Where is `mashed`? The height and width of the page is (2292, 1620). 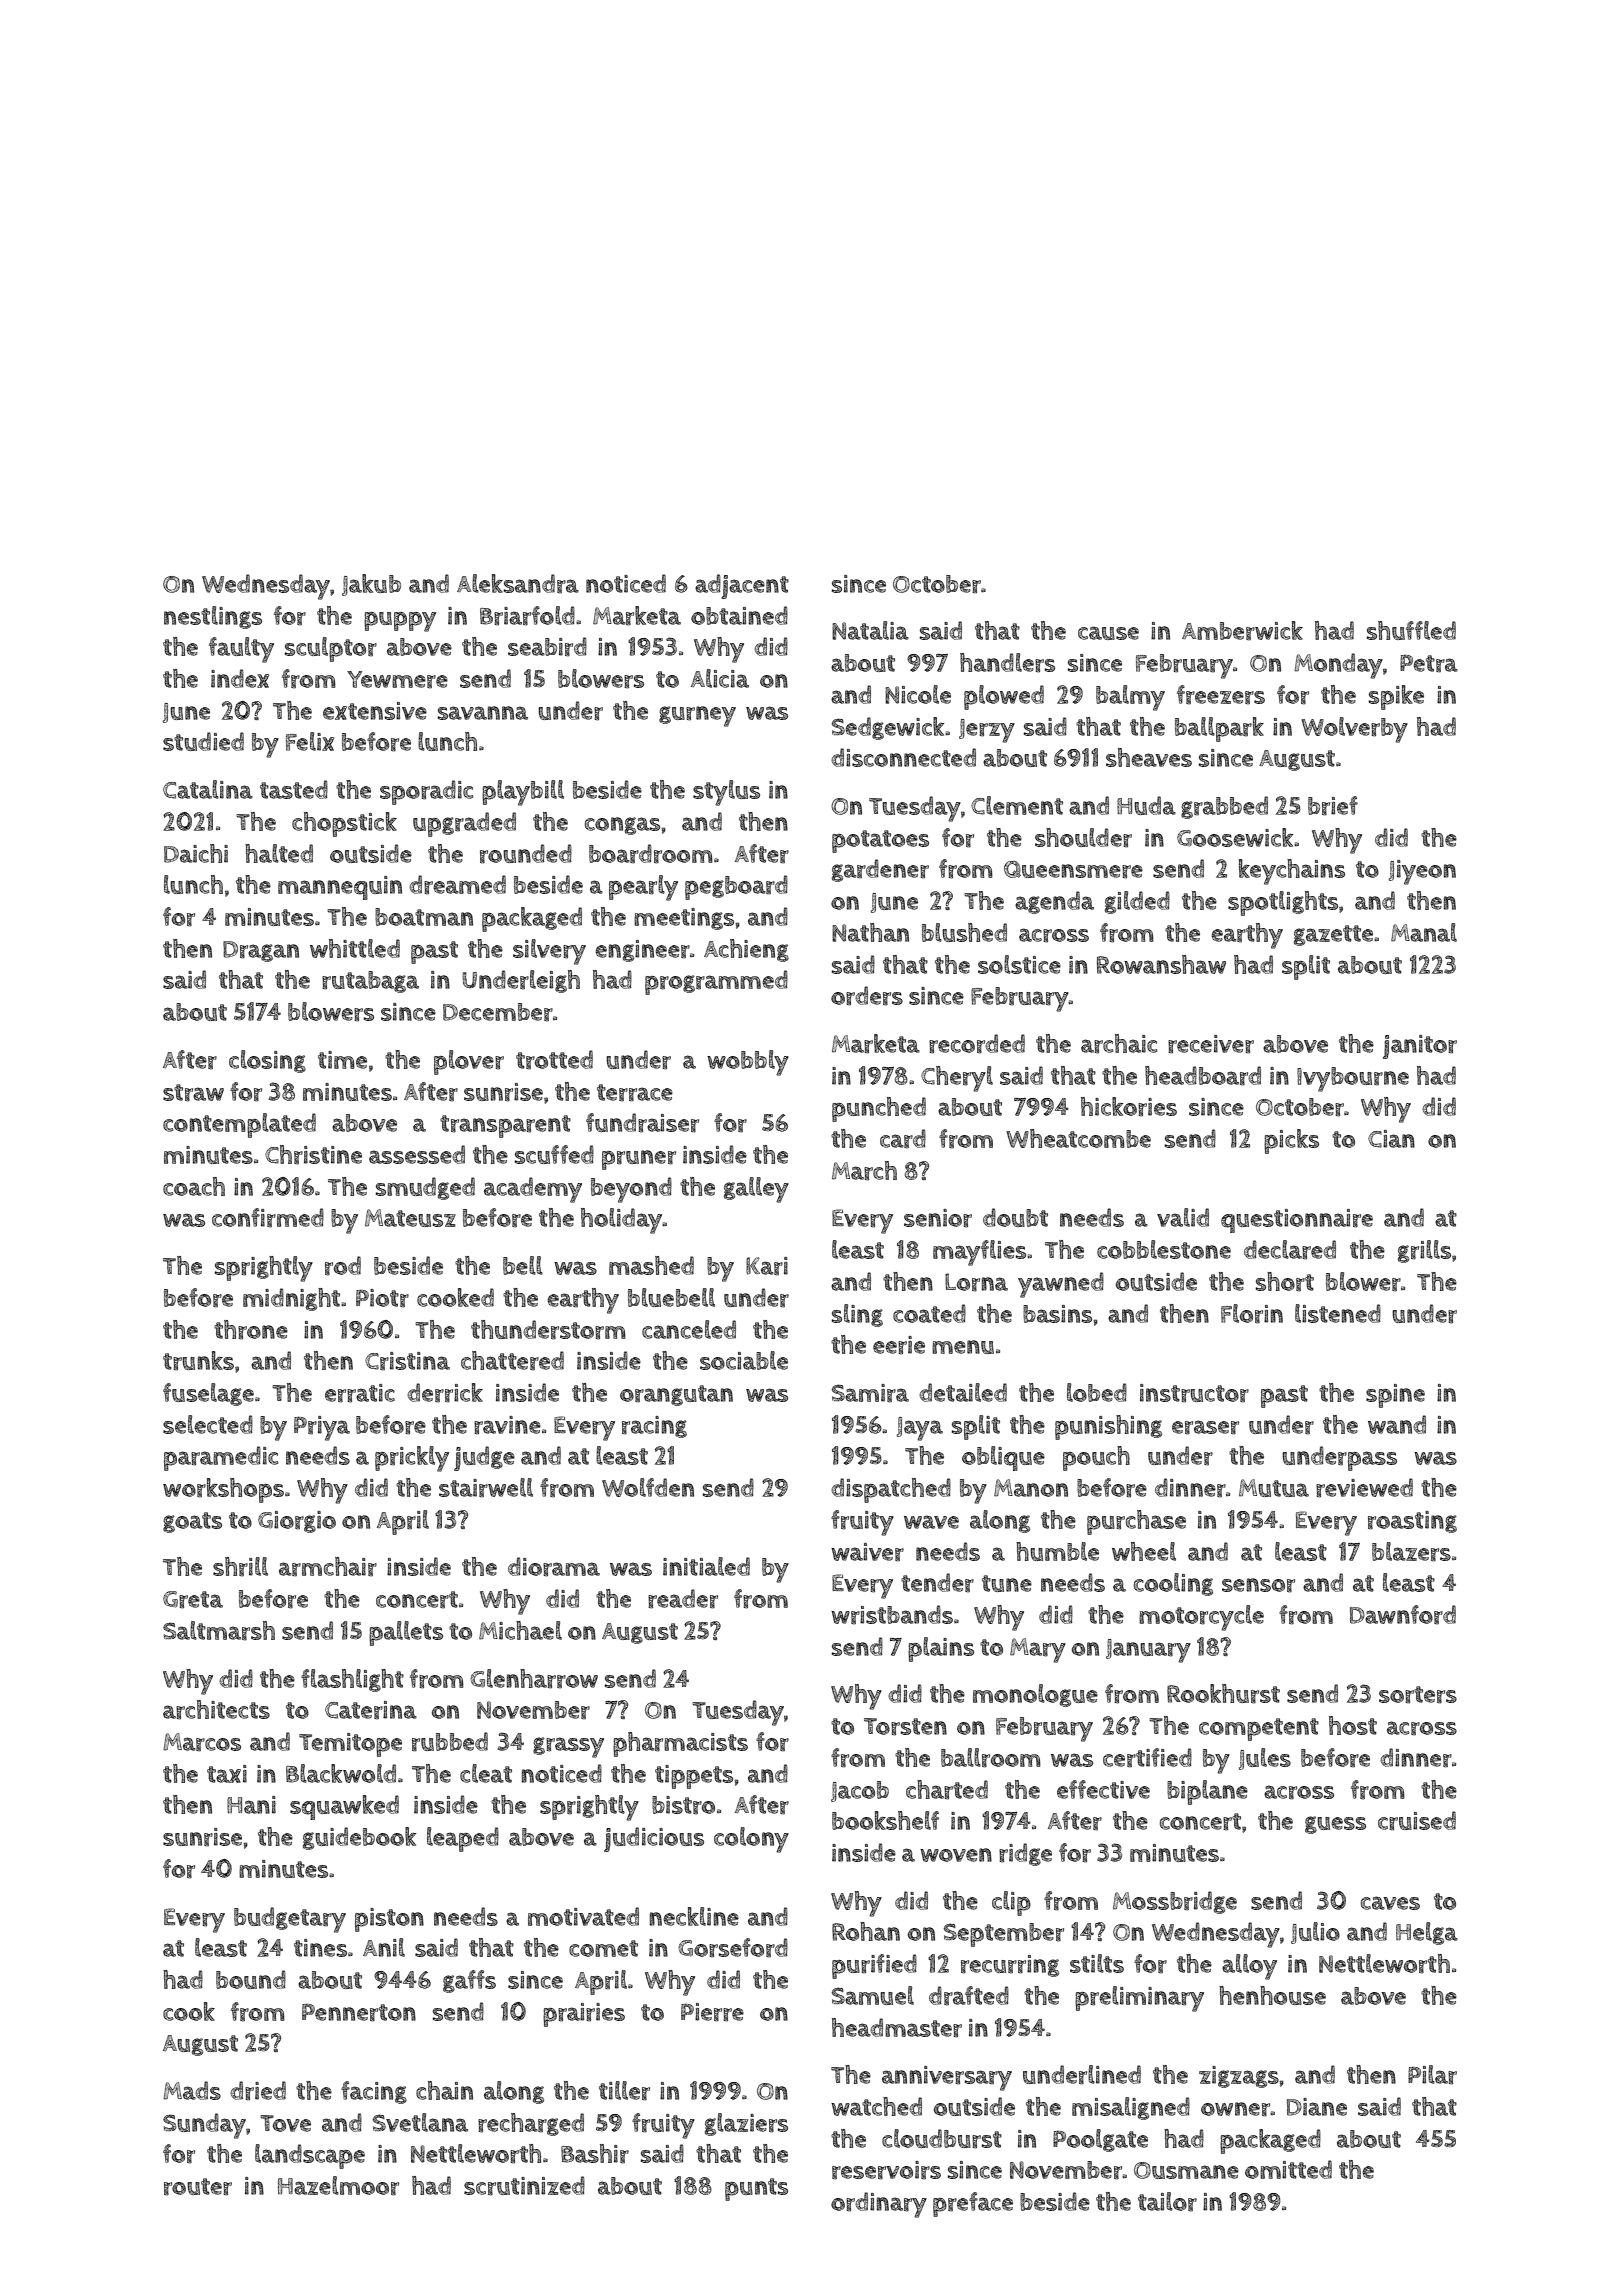 mashed is located at coordinates (651, 1265).
